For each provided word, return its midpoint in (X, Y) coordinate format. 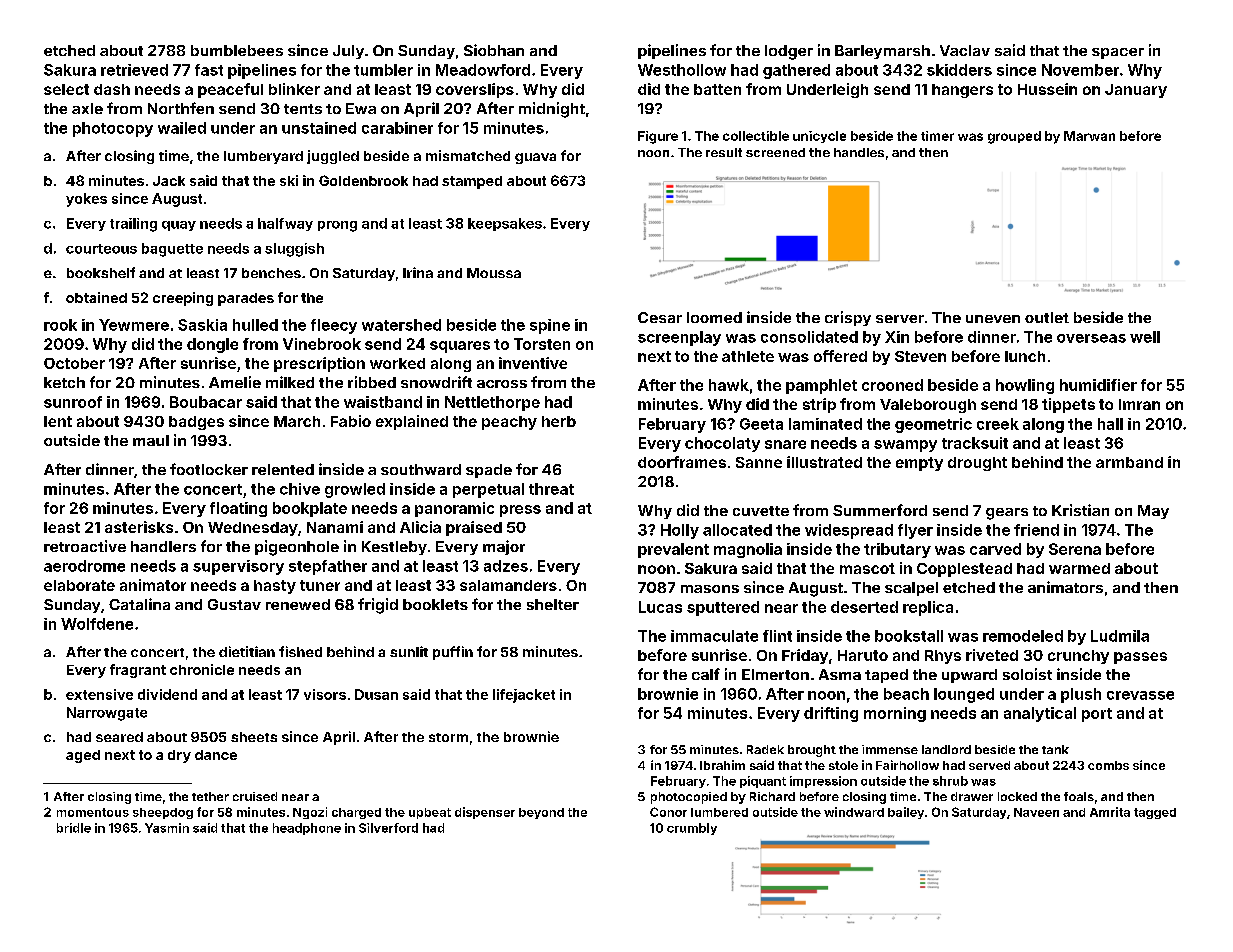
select (66, 89)
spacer (1118, 53)
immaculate (714, 636)
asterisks (139, 527)
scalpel (911, 589)
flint (777, 636)
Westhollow (682, 70)
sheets (254, 737)
